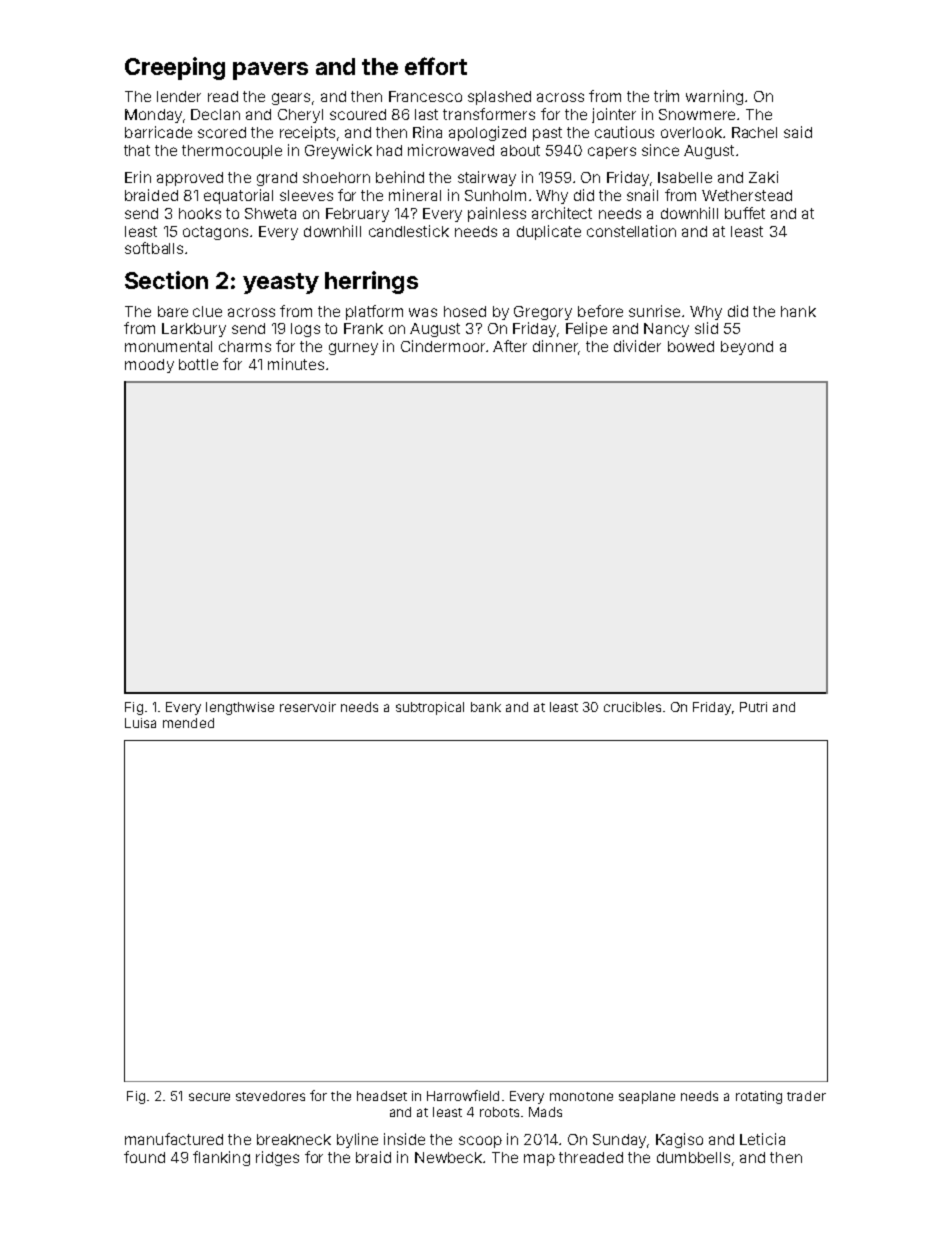  Describe the element at coordinates (270, 71) in the image. I see `pavers` at that location.
